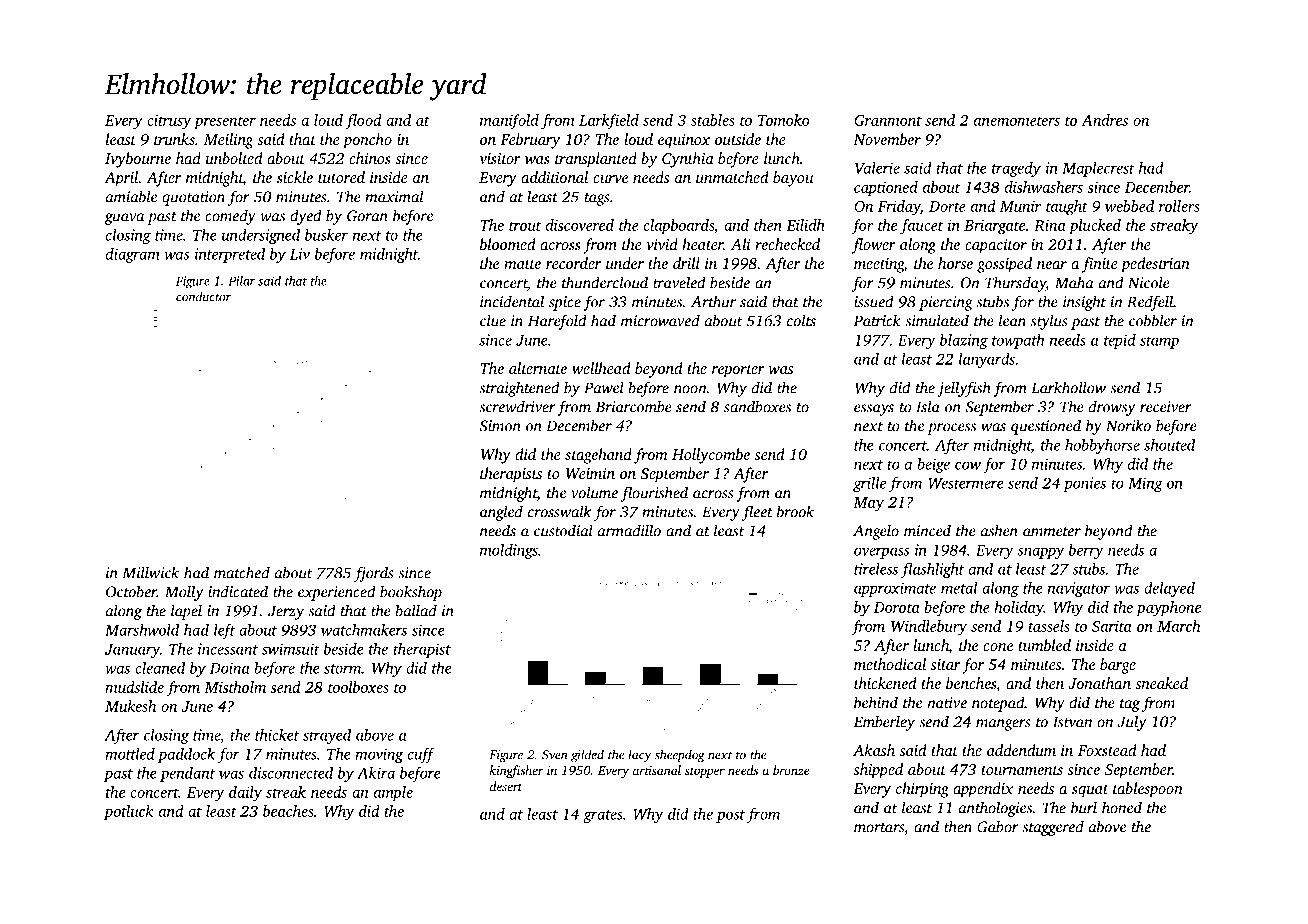 The width and height of the screenshot is (1308, 924). Describe the element at coordinates (713, 120) in the screenshot. I see `stables` at that location.
